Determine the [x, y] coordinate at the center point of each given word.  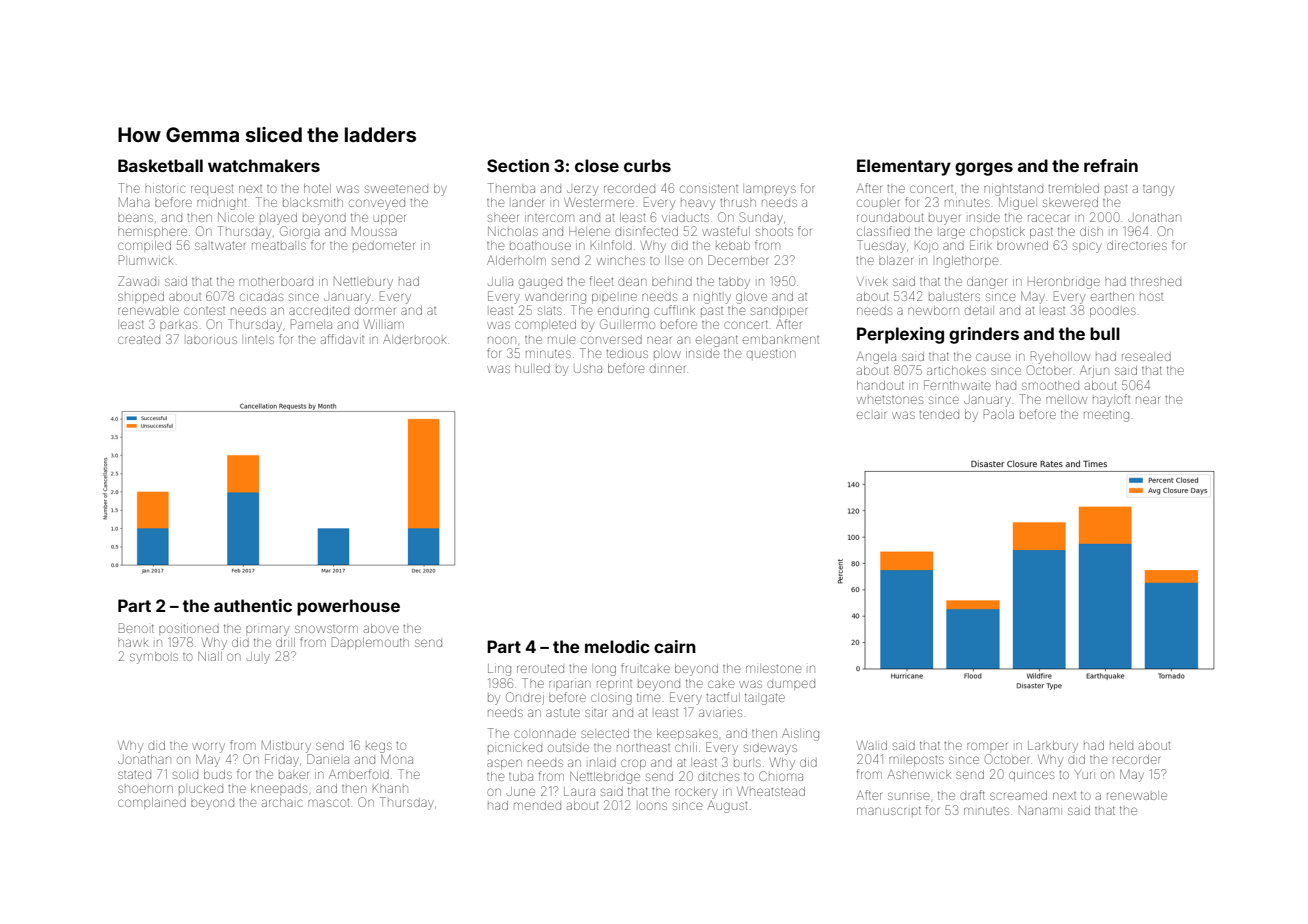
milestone [773, 669]
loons [653, 806]
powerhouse [348, 607]
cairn [675, 646]
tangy [1158, 190]
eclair [871, 415]
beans [135, 218]
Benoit [136, 628]
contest [204, 311]
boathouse [540, 245]
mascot [328, 803]
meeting [1106, 416]
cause [993, 357]
